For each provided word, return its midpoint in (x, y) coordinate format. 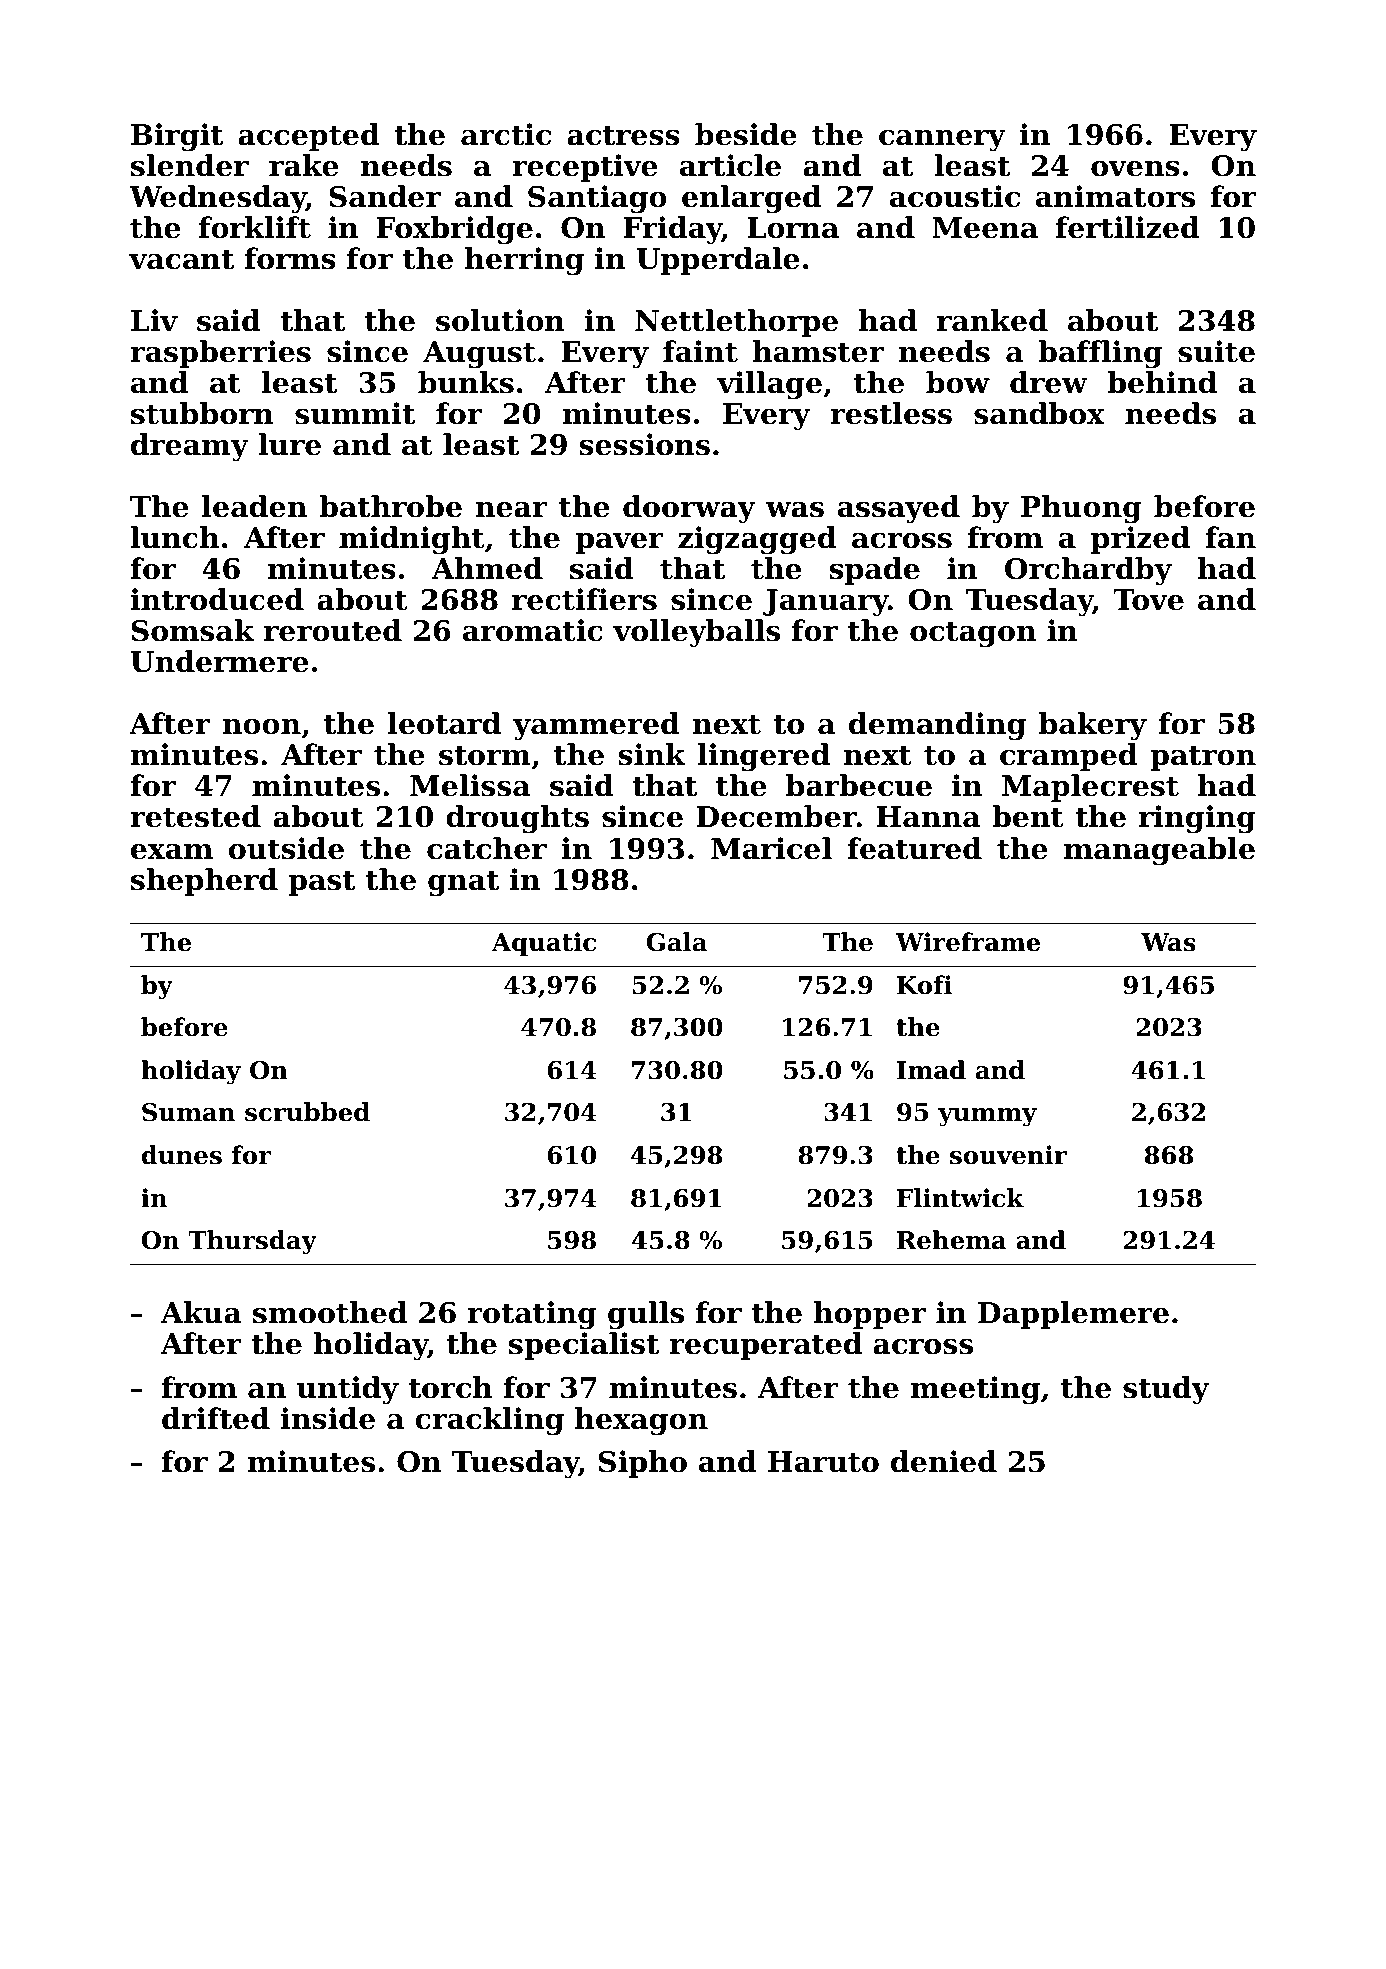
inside (328, 1418)
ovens (1135, 169)
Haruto (823, 1462)
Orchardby (1088, 571)
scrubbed (307, 1112)
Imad (931, 1070)
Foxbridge (455, 230)
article (730, 165)
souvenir (1008, 1155)
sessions (644, 444)
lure (289, 444)
